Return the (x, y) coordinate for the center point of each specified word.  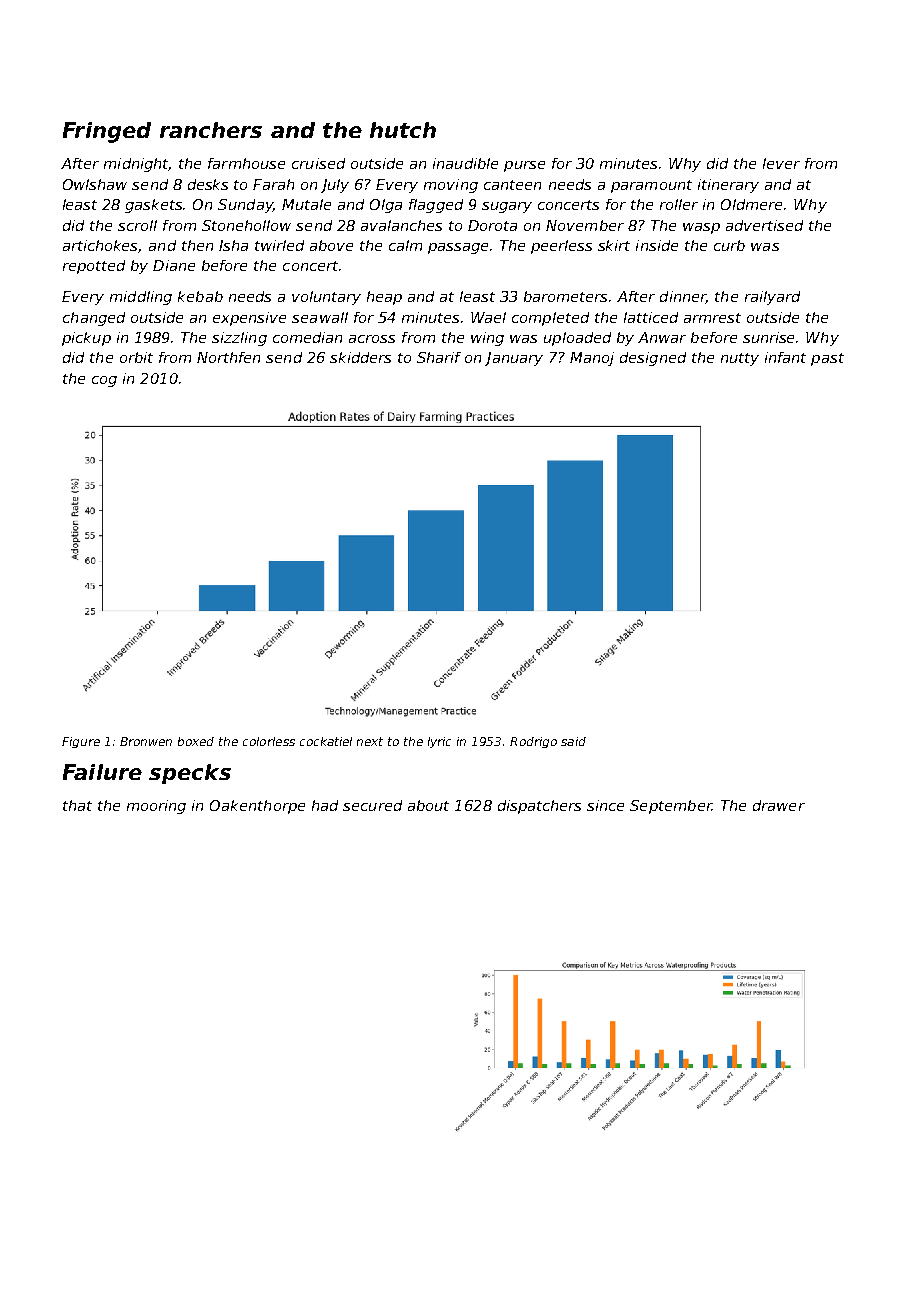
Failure (102, 772)
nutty (740, 359)
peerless (561, 247)
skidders (360, 357)
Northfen (228, 357)
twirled (279, 245)
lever (781, 163)
